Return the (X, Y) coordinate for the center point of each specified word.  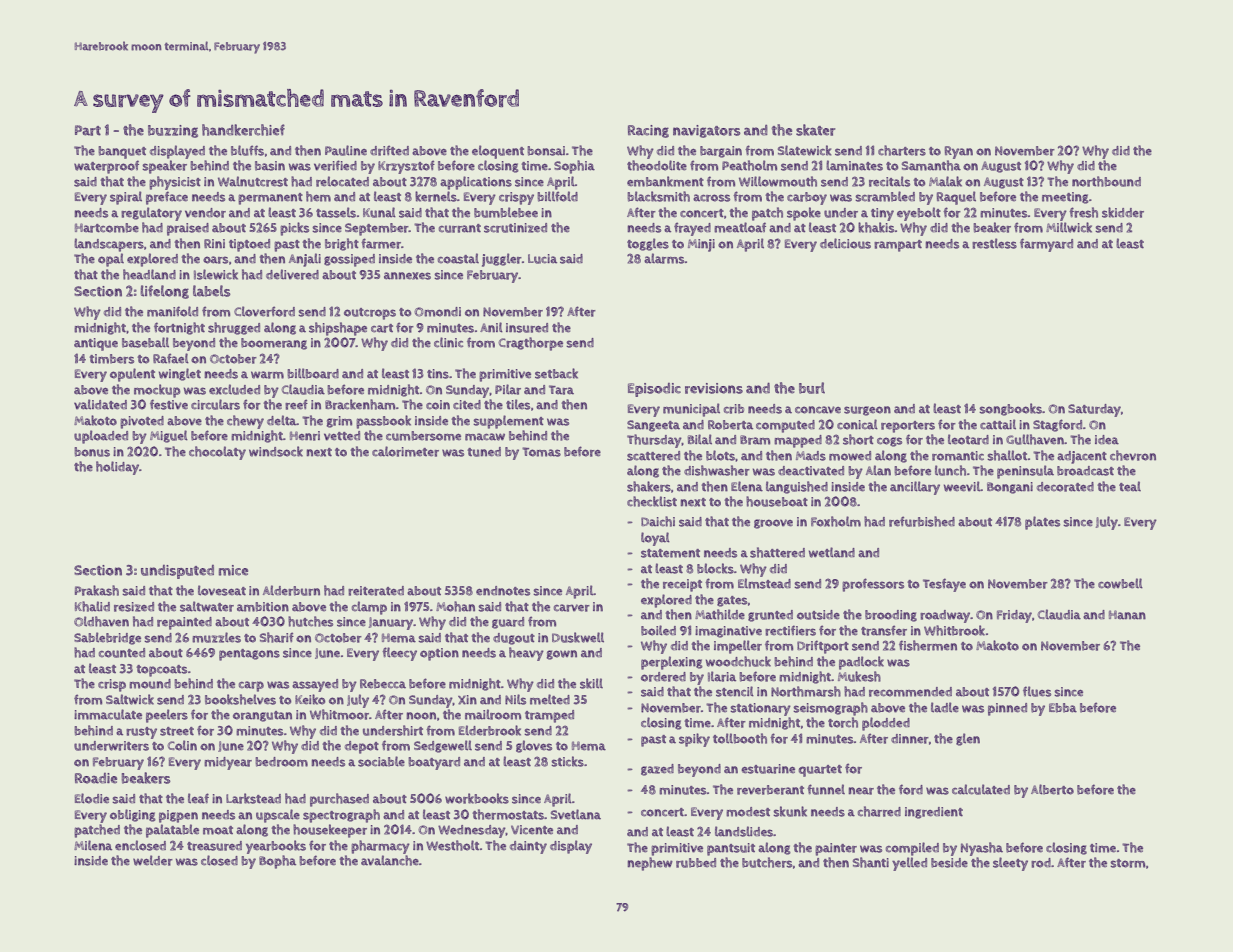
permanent (270, 199)
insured (527, 328)
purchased (339, 800)
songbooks (1010, 409)
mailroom (493, 714)
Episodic (654, 390)
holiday (117, 468)
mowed (850, 456)
